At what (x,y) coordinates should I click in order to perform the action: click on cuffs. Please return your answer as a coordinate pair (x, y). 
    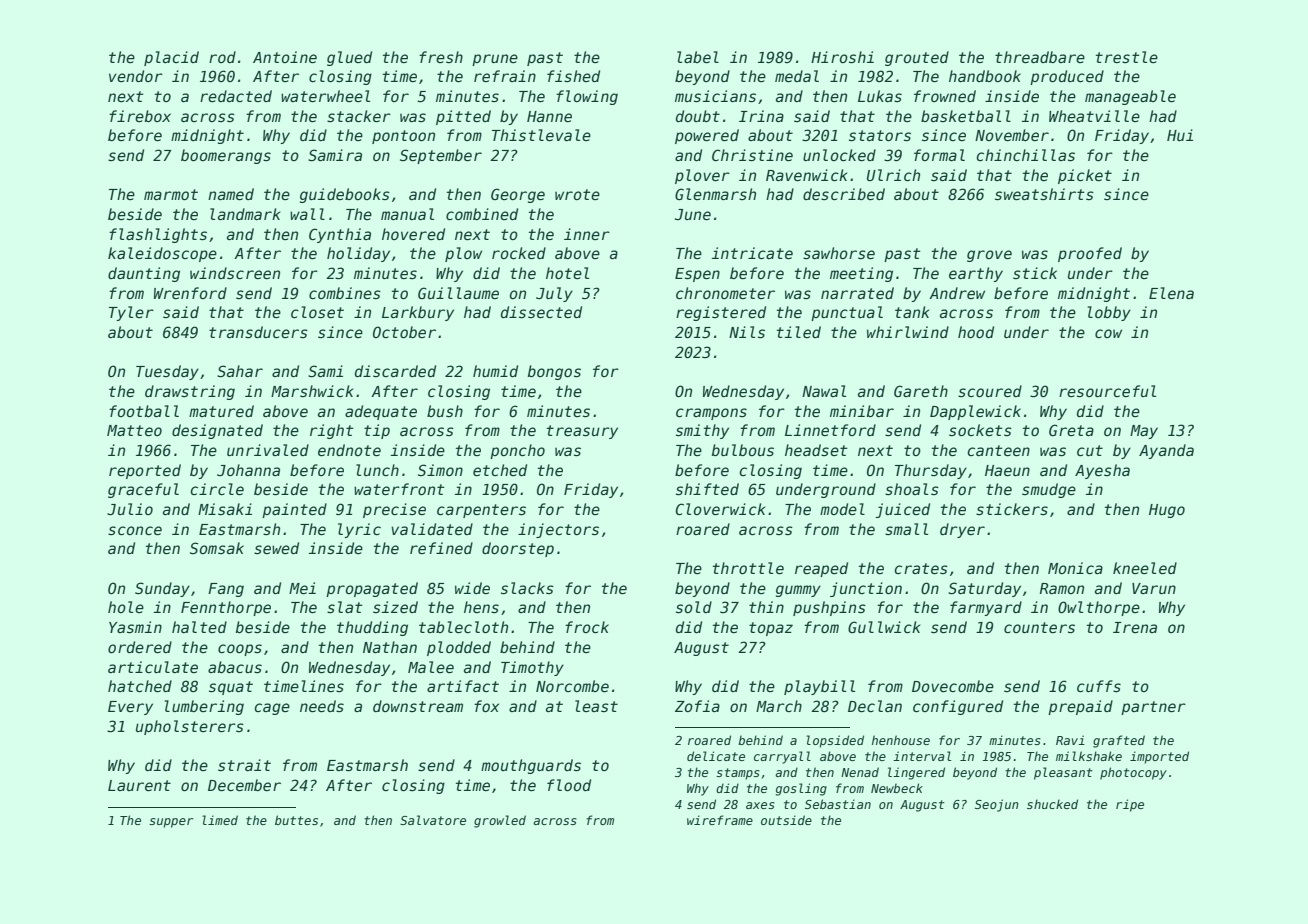
    Looking at the image, I should click on (1099, 686).
